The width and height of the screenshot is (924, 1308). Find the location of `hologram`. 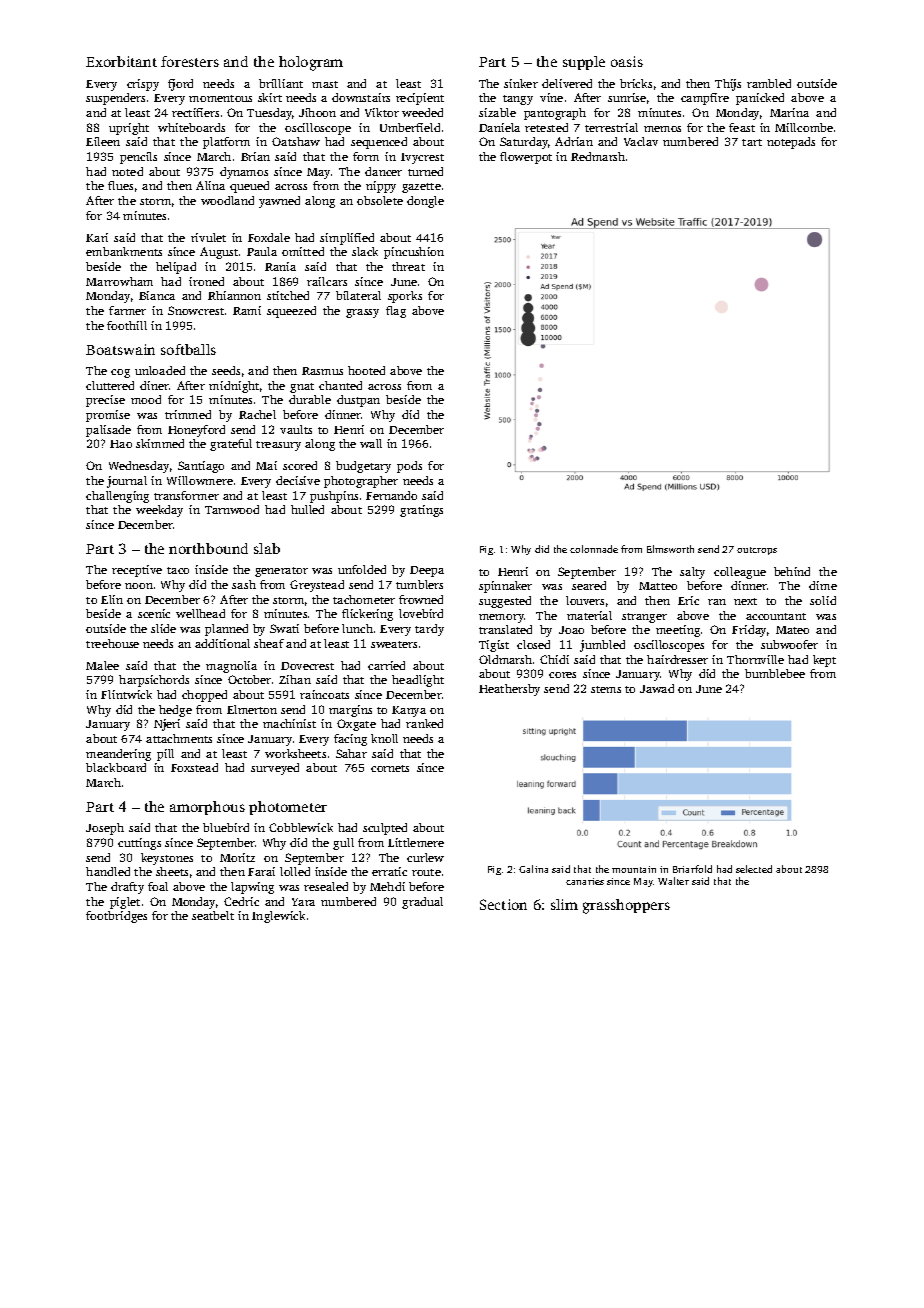

hologram is located at coordinates (311, 63).
